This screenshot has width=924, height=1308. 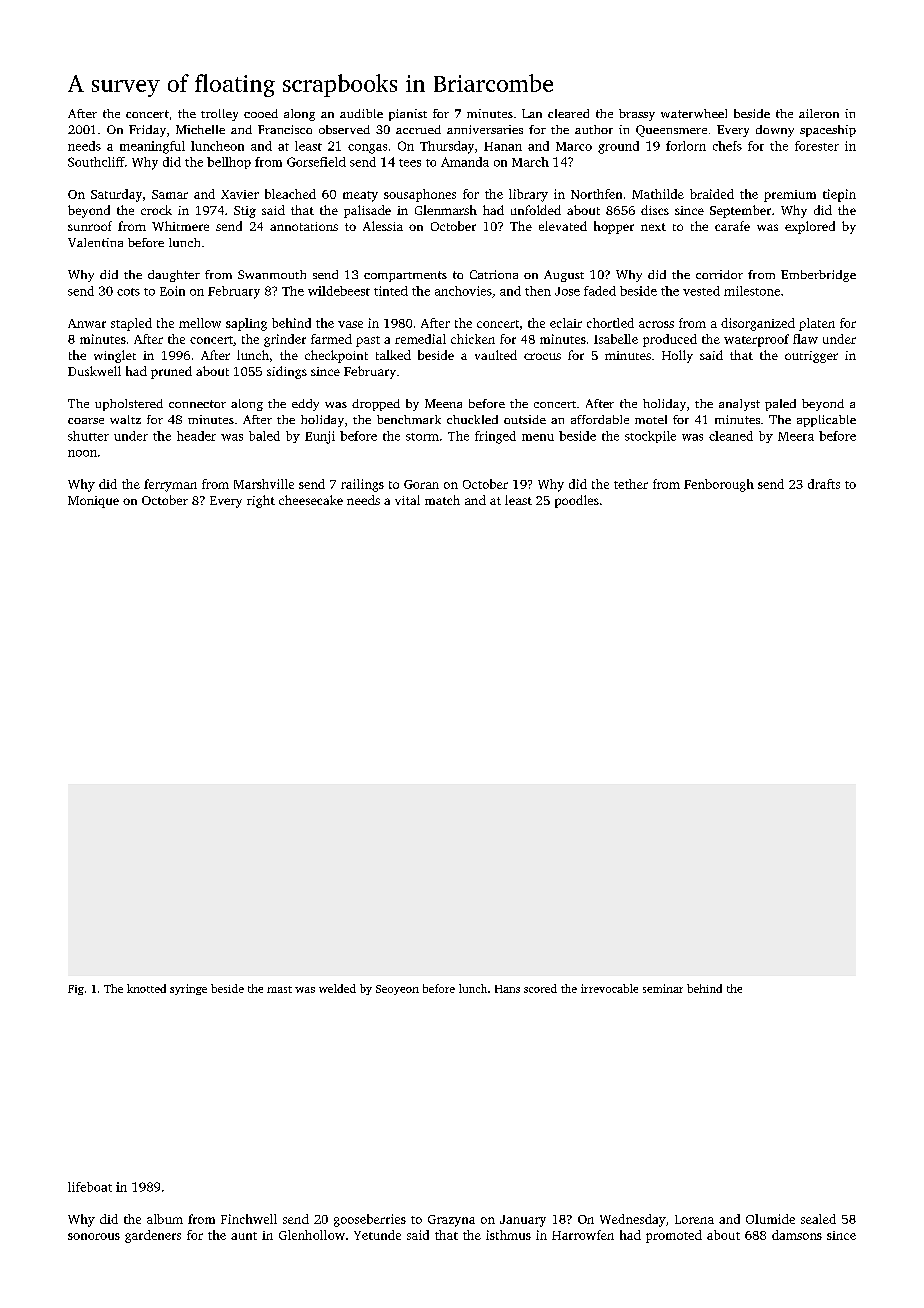 What do you see at coordinates (674, 1236) in the screenshot?
I see `promoted` at bounding box center [674, 1236].
